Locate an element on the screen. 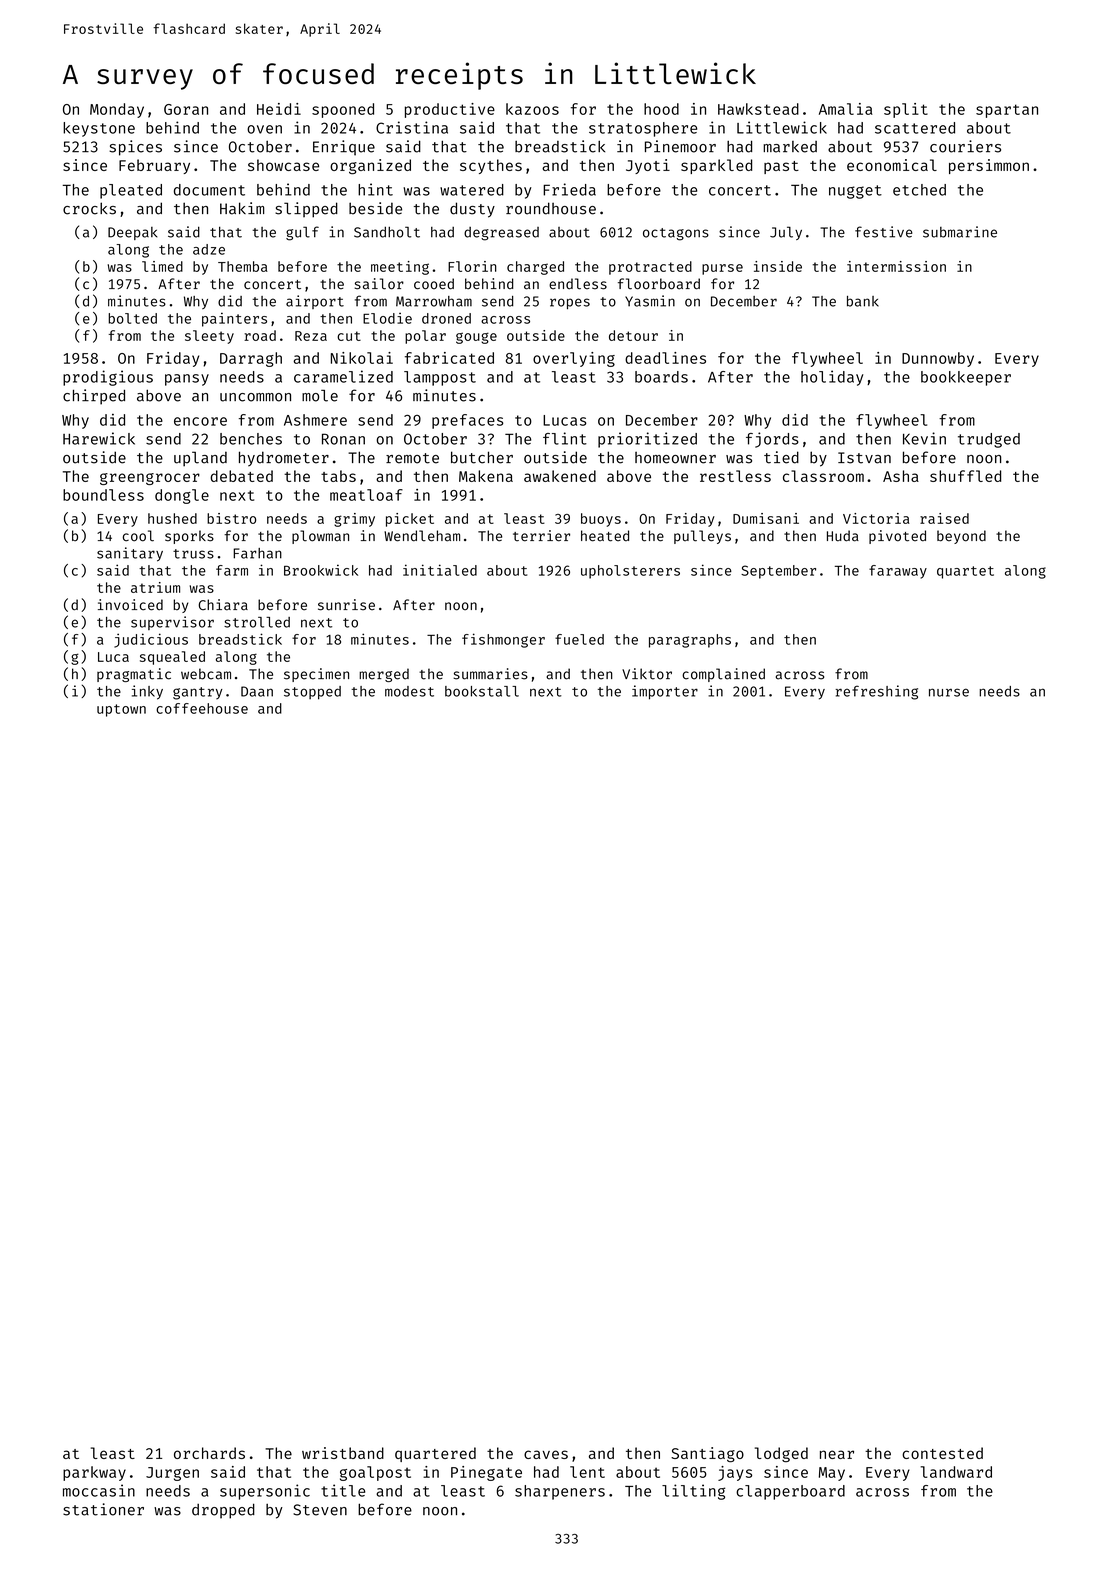  refreshing is located at coordinates (877, 692).
